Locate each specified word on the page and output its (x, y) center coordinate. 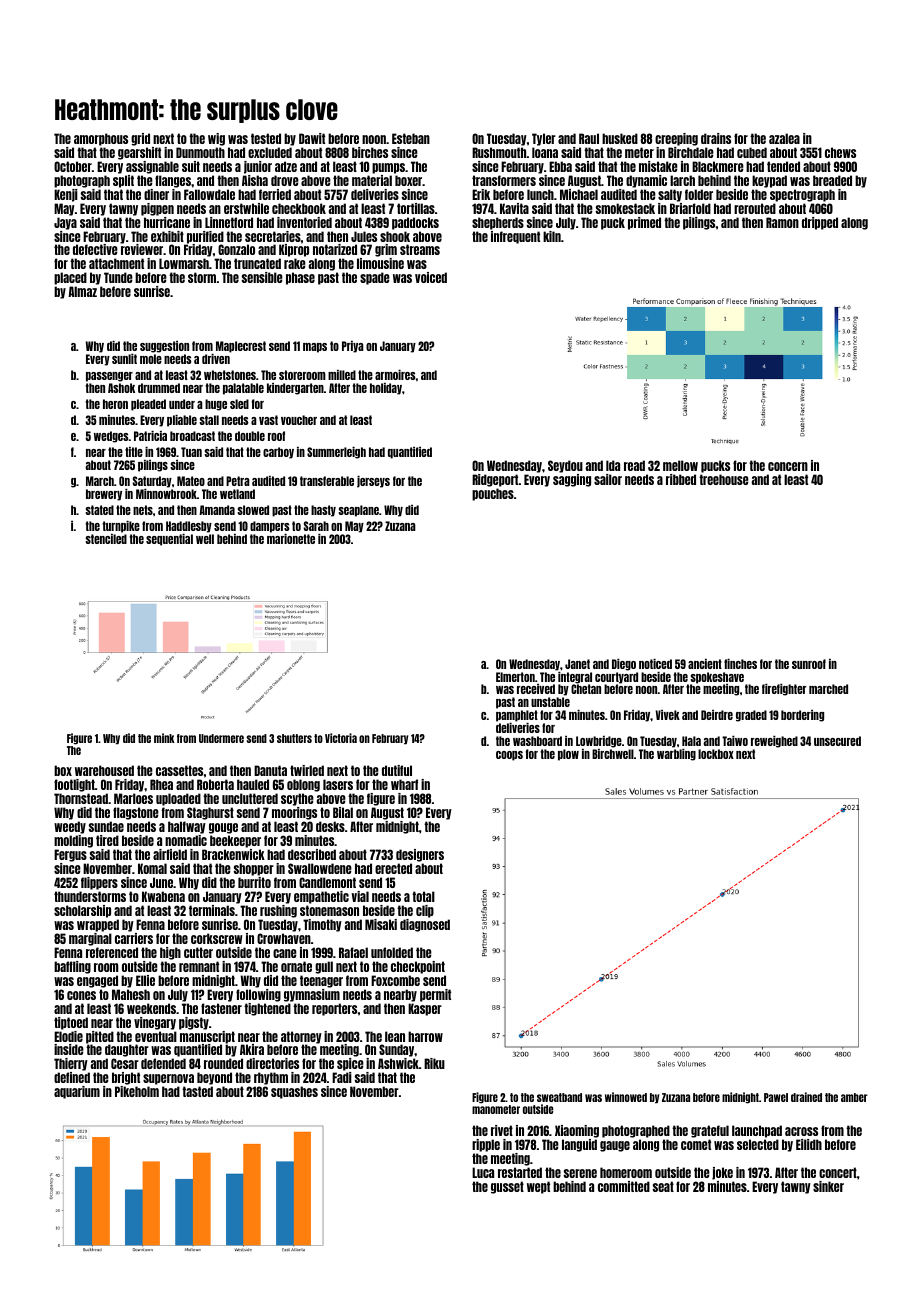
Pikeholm (137, 1091)
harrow (425, 1036)
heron (115, 404)
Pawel (776, 1097)
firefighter (784, 690)
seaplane (358, 511)
